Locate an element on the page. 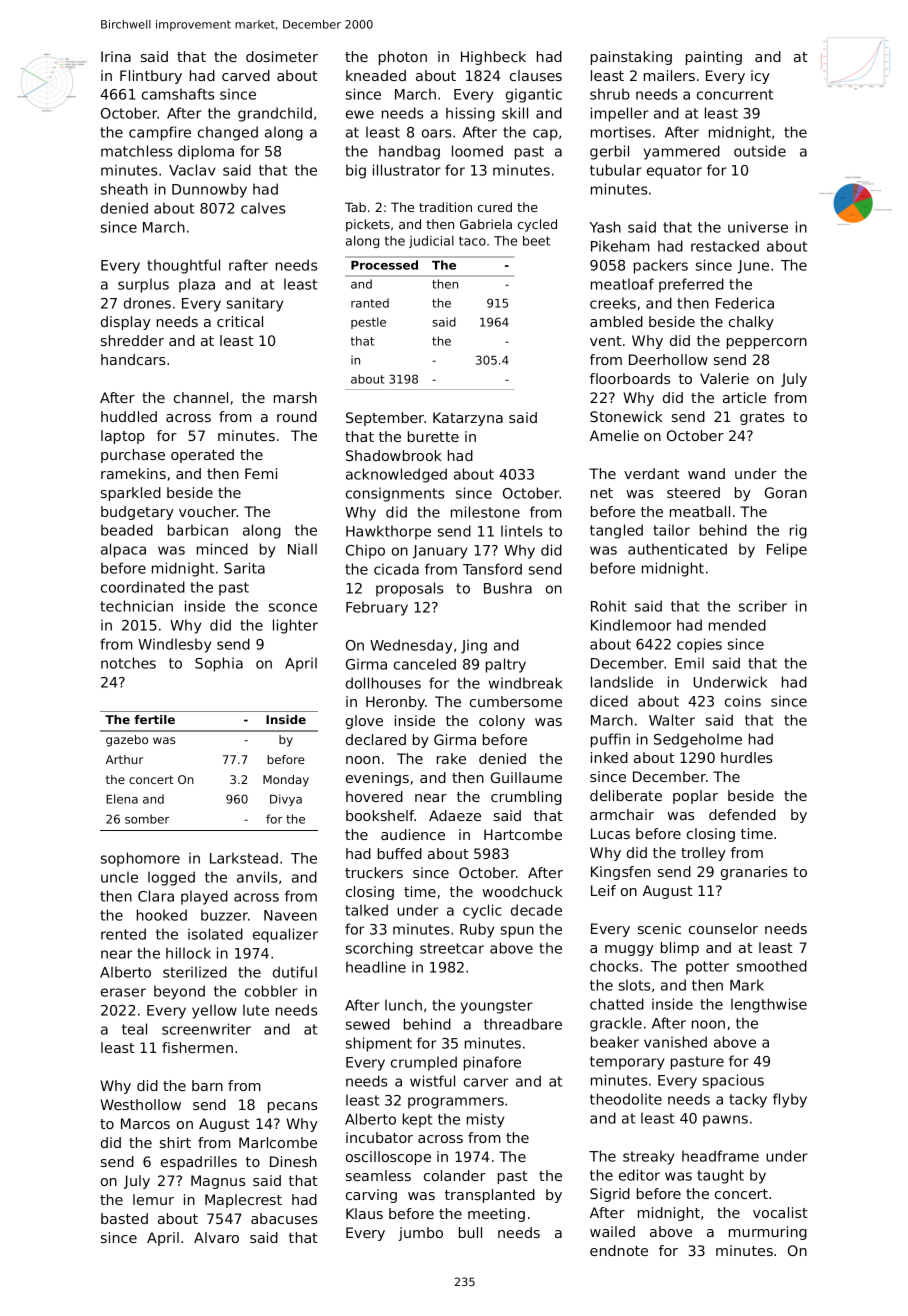  defended is located at coordinates (742, 814).
